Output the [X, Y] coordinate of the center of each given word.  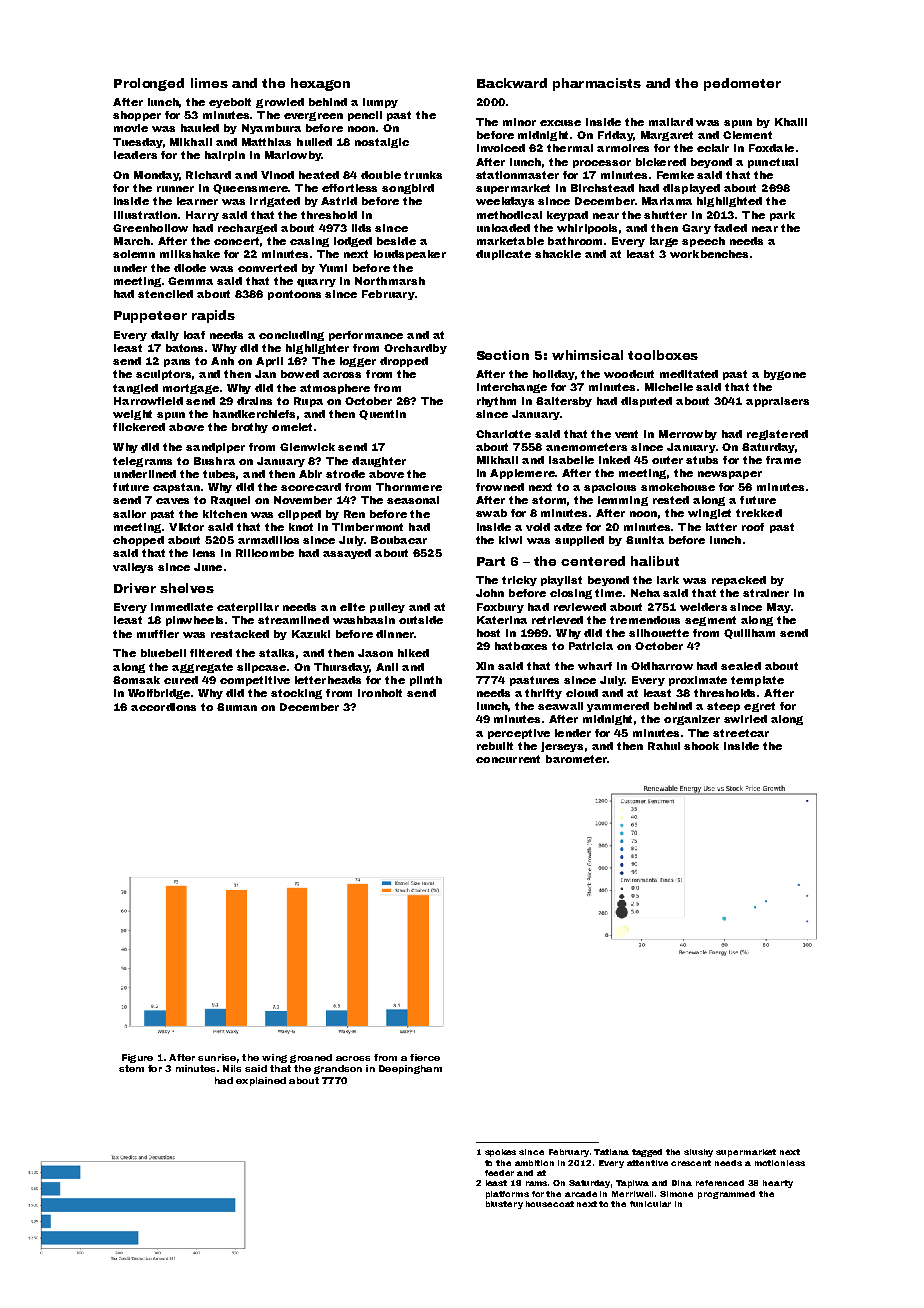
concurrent [508, 759]
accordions [163, 707]
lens [204, 553]
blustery [504, 1205]
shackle [558, 254]
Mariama [667, 201]
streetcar [741, 733]
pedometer [742, 84]
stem [131, 1068]
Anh [222, 361]
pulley [387, 608]
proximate [698, 681]
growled [280, 103]
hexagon [320, 84]
